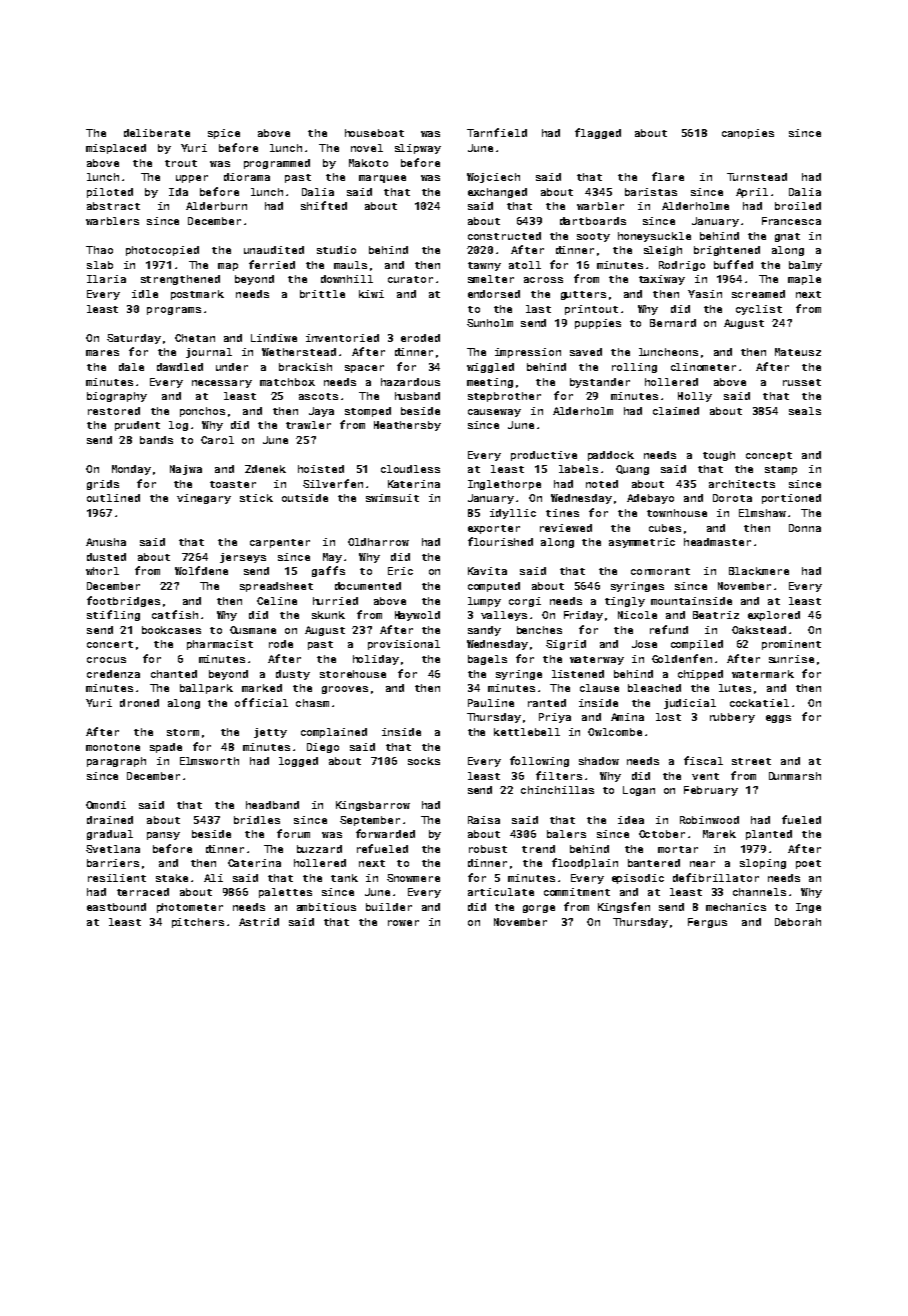  I want to click on near, so click(702, 864).
